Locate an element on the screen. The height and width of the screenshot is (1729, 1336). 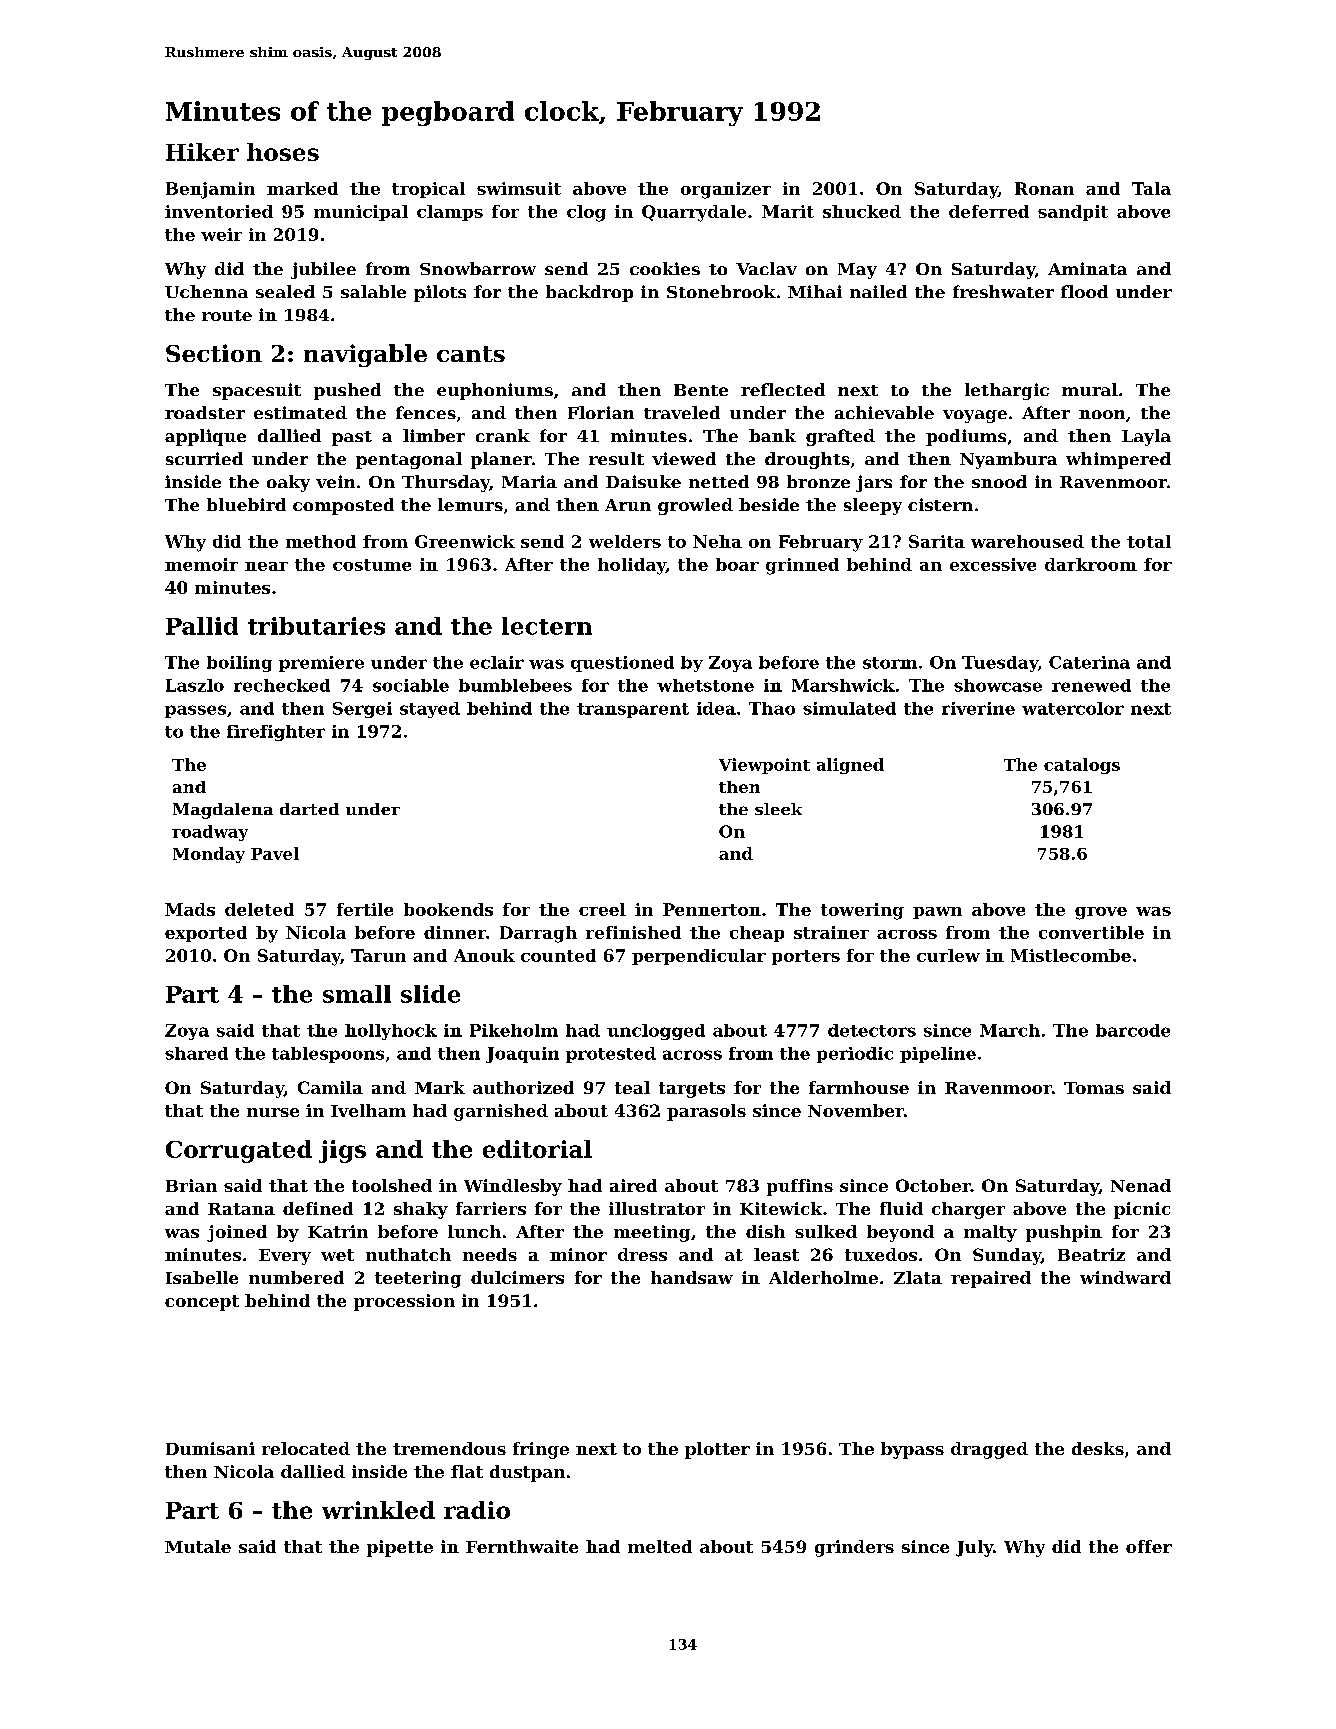
Mads is located at coordinates (190, 909).
